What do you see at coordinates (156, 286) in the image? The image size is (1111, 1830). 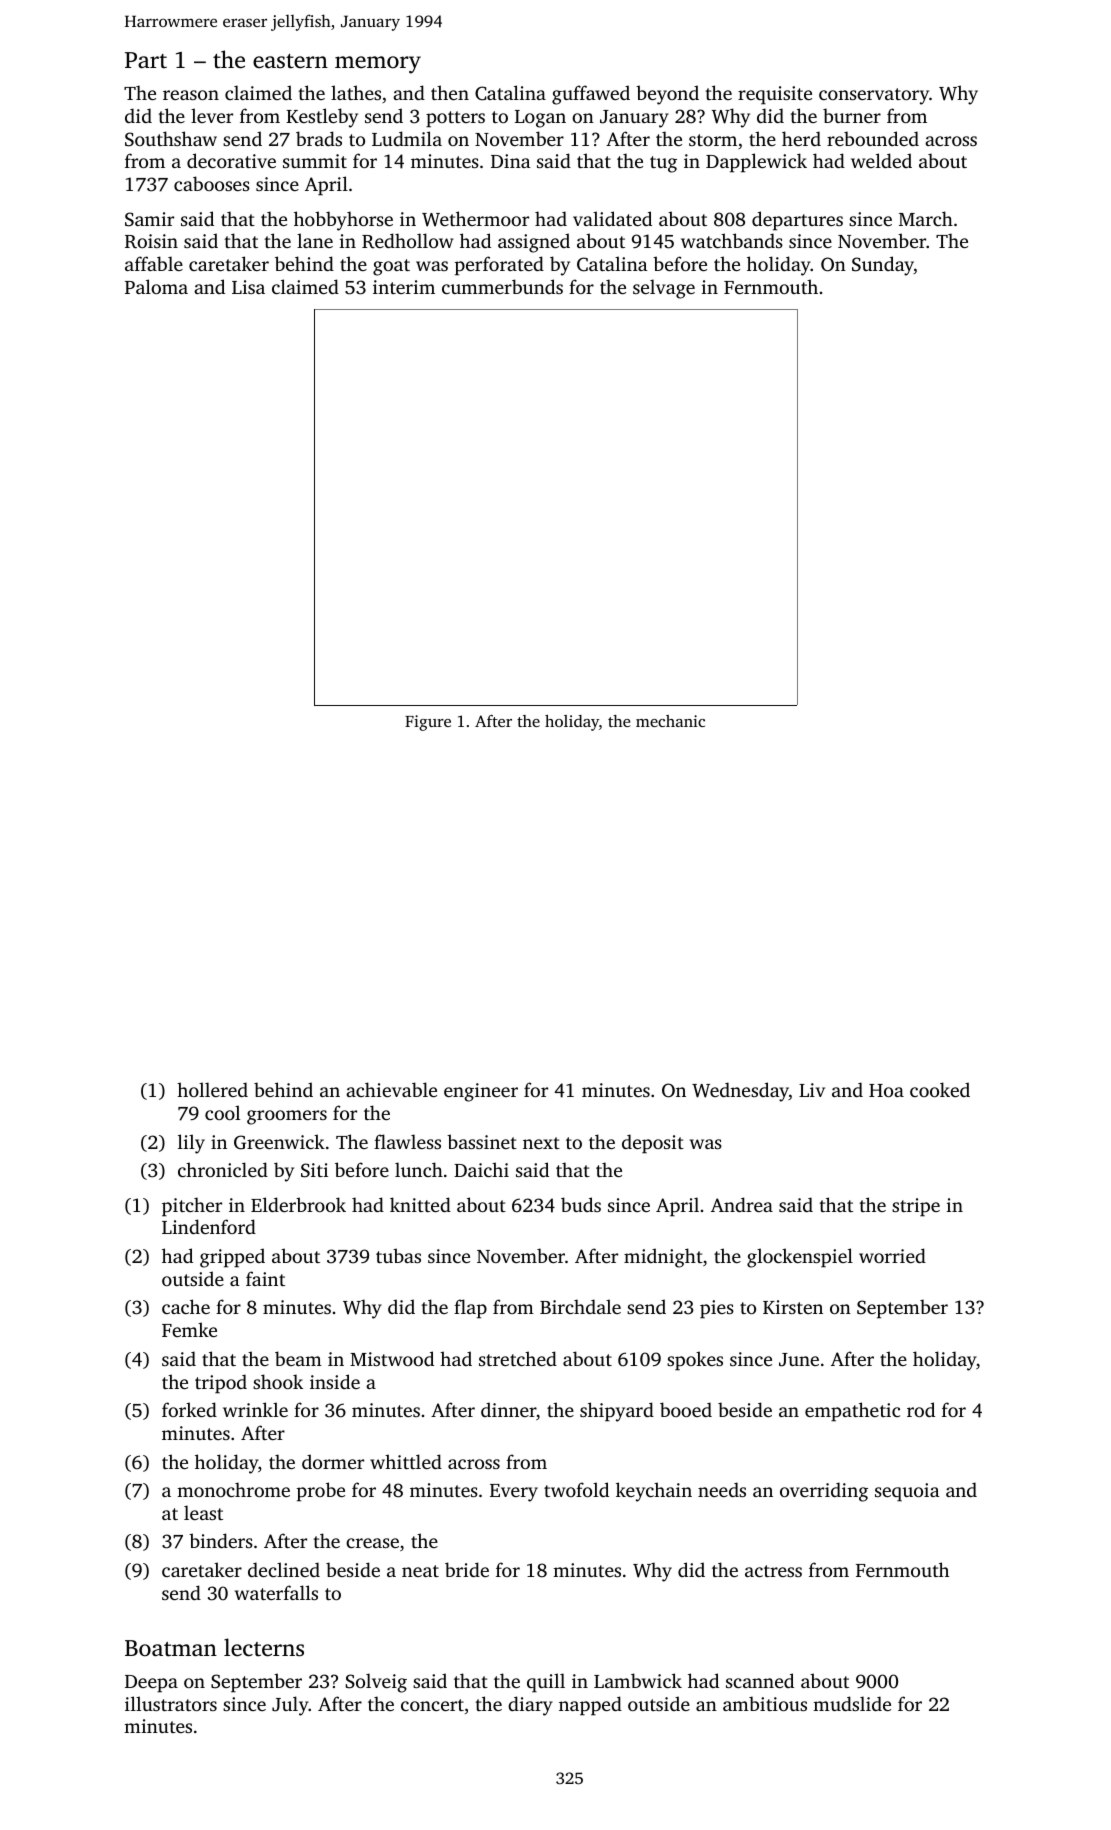 I see `Paloma` at bounding box center [156, 286].
